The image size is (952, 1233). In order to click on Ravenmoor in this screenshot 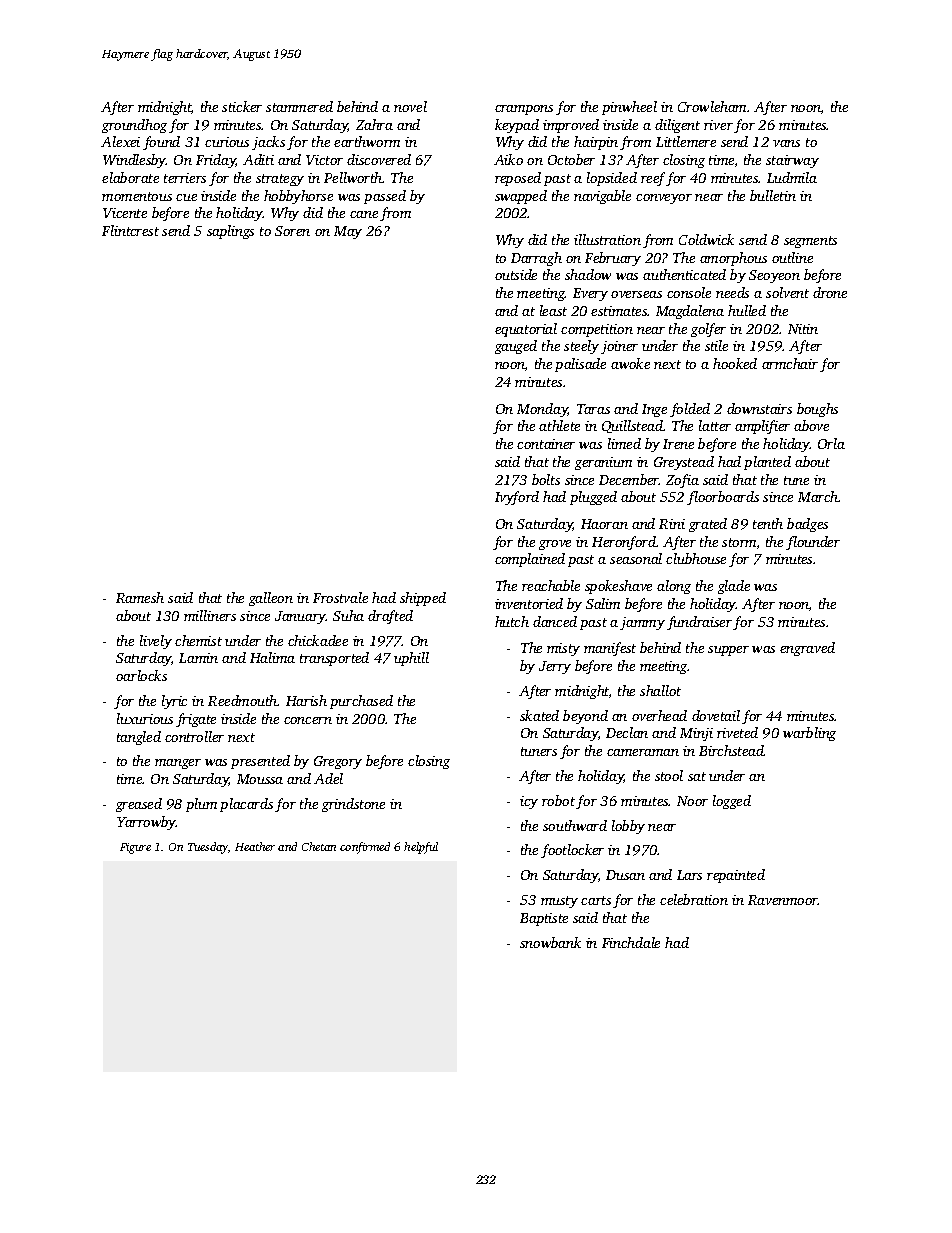, I will do `click(783, 900)`.
